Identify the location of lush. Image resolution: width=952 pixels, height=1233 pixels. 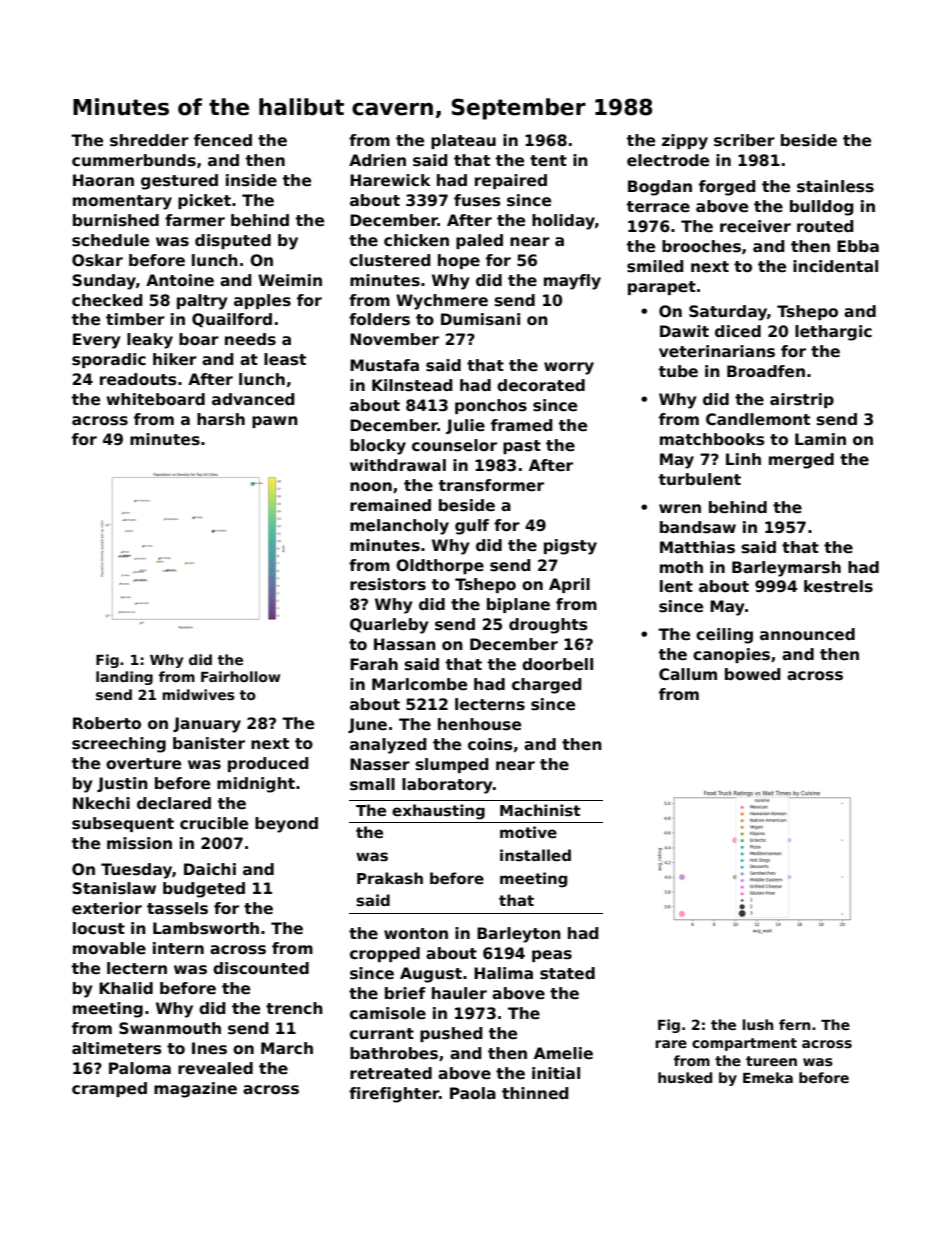
(757, 1024).
